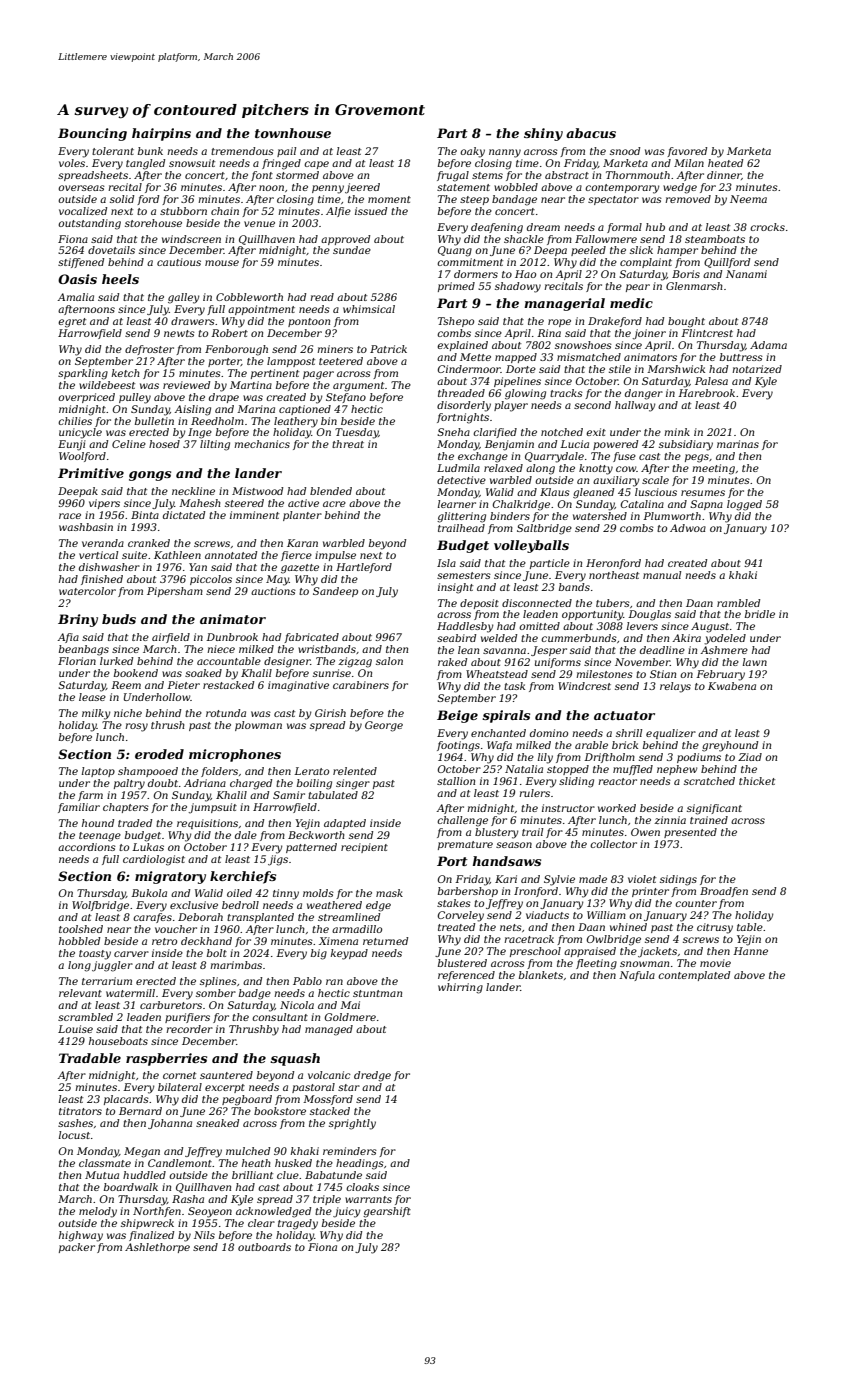 This screenshot has width=849, height=1400. I want to click on sneaked, so click(217, 1123).
